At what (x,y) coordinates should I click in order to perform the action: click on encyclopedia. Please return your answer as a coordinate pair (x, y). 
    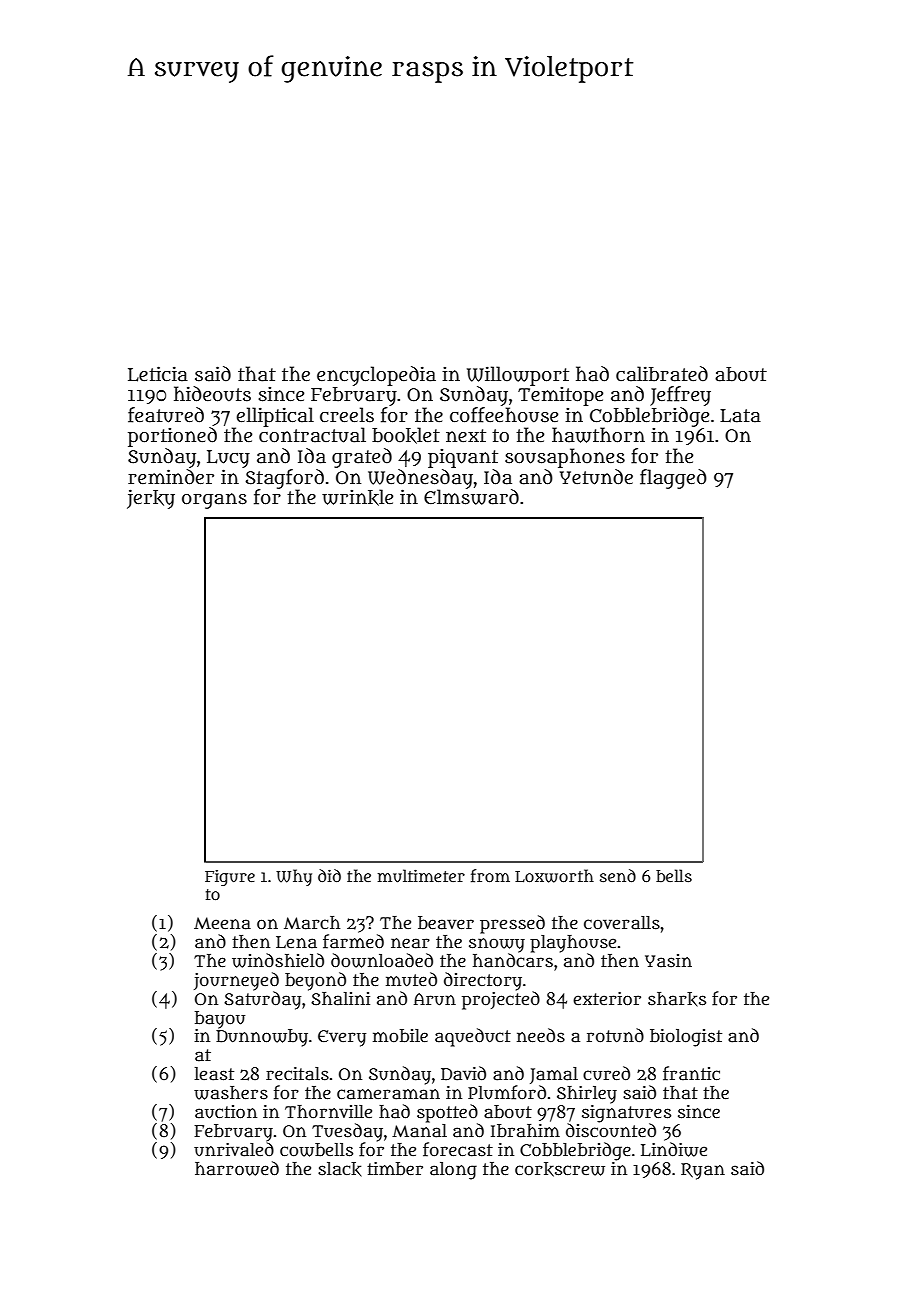
    Looking at the image, I should click on (376, 376).
